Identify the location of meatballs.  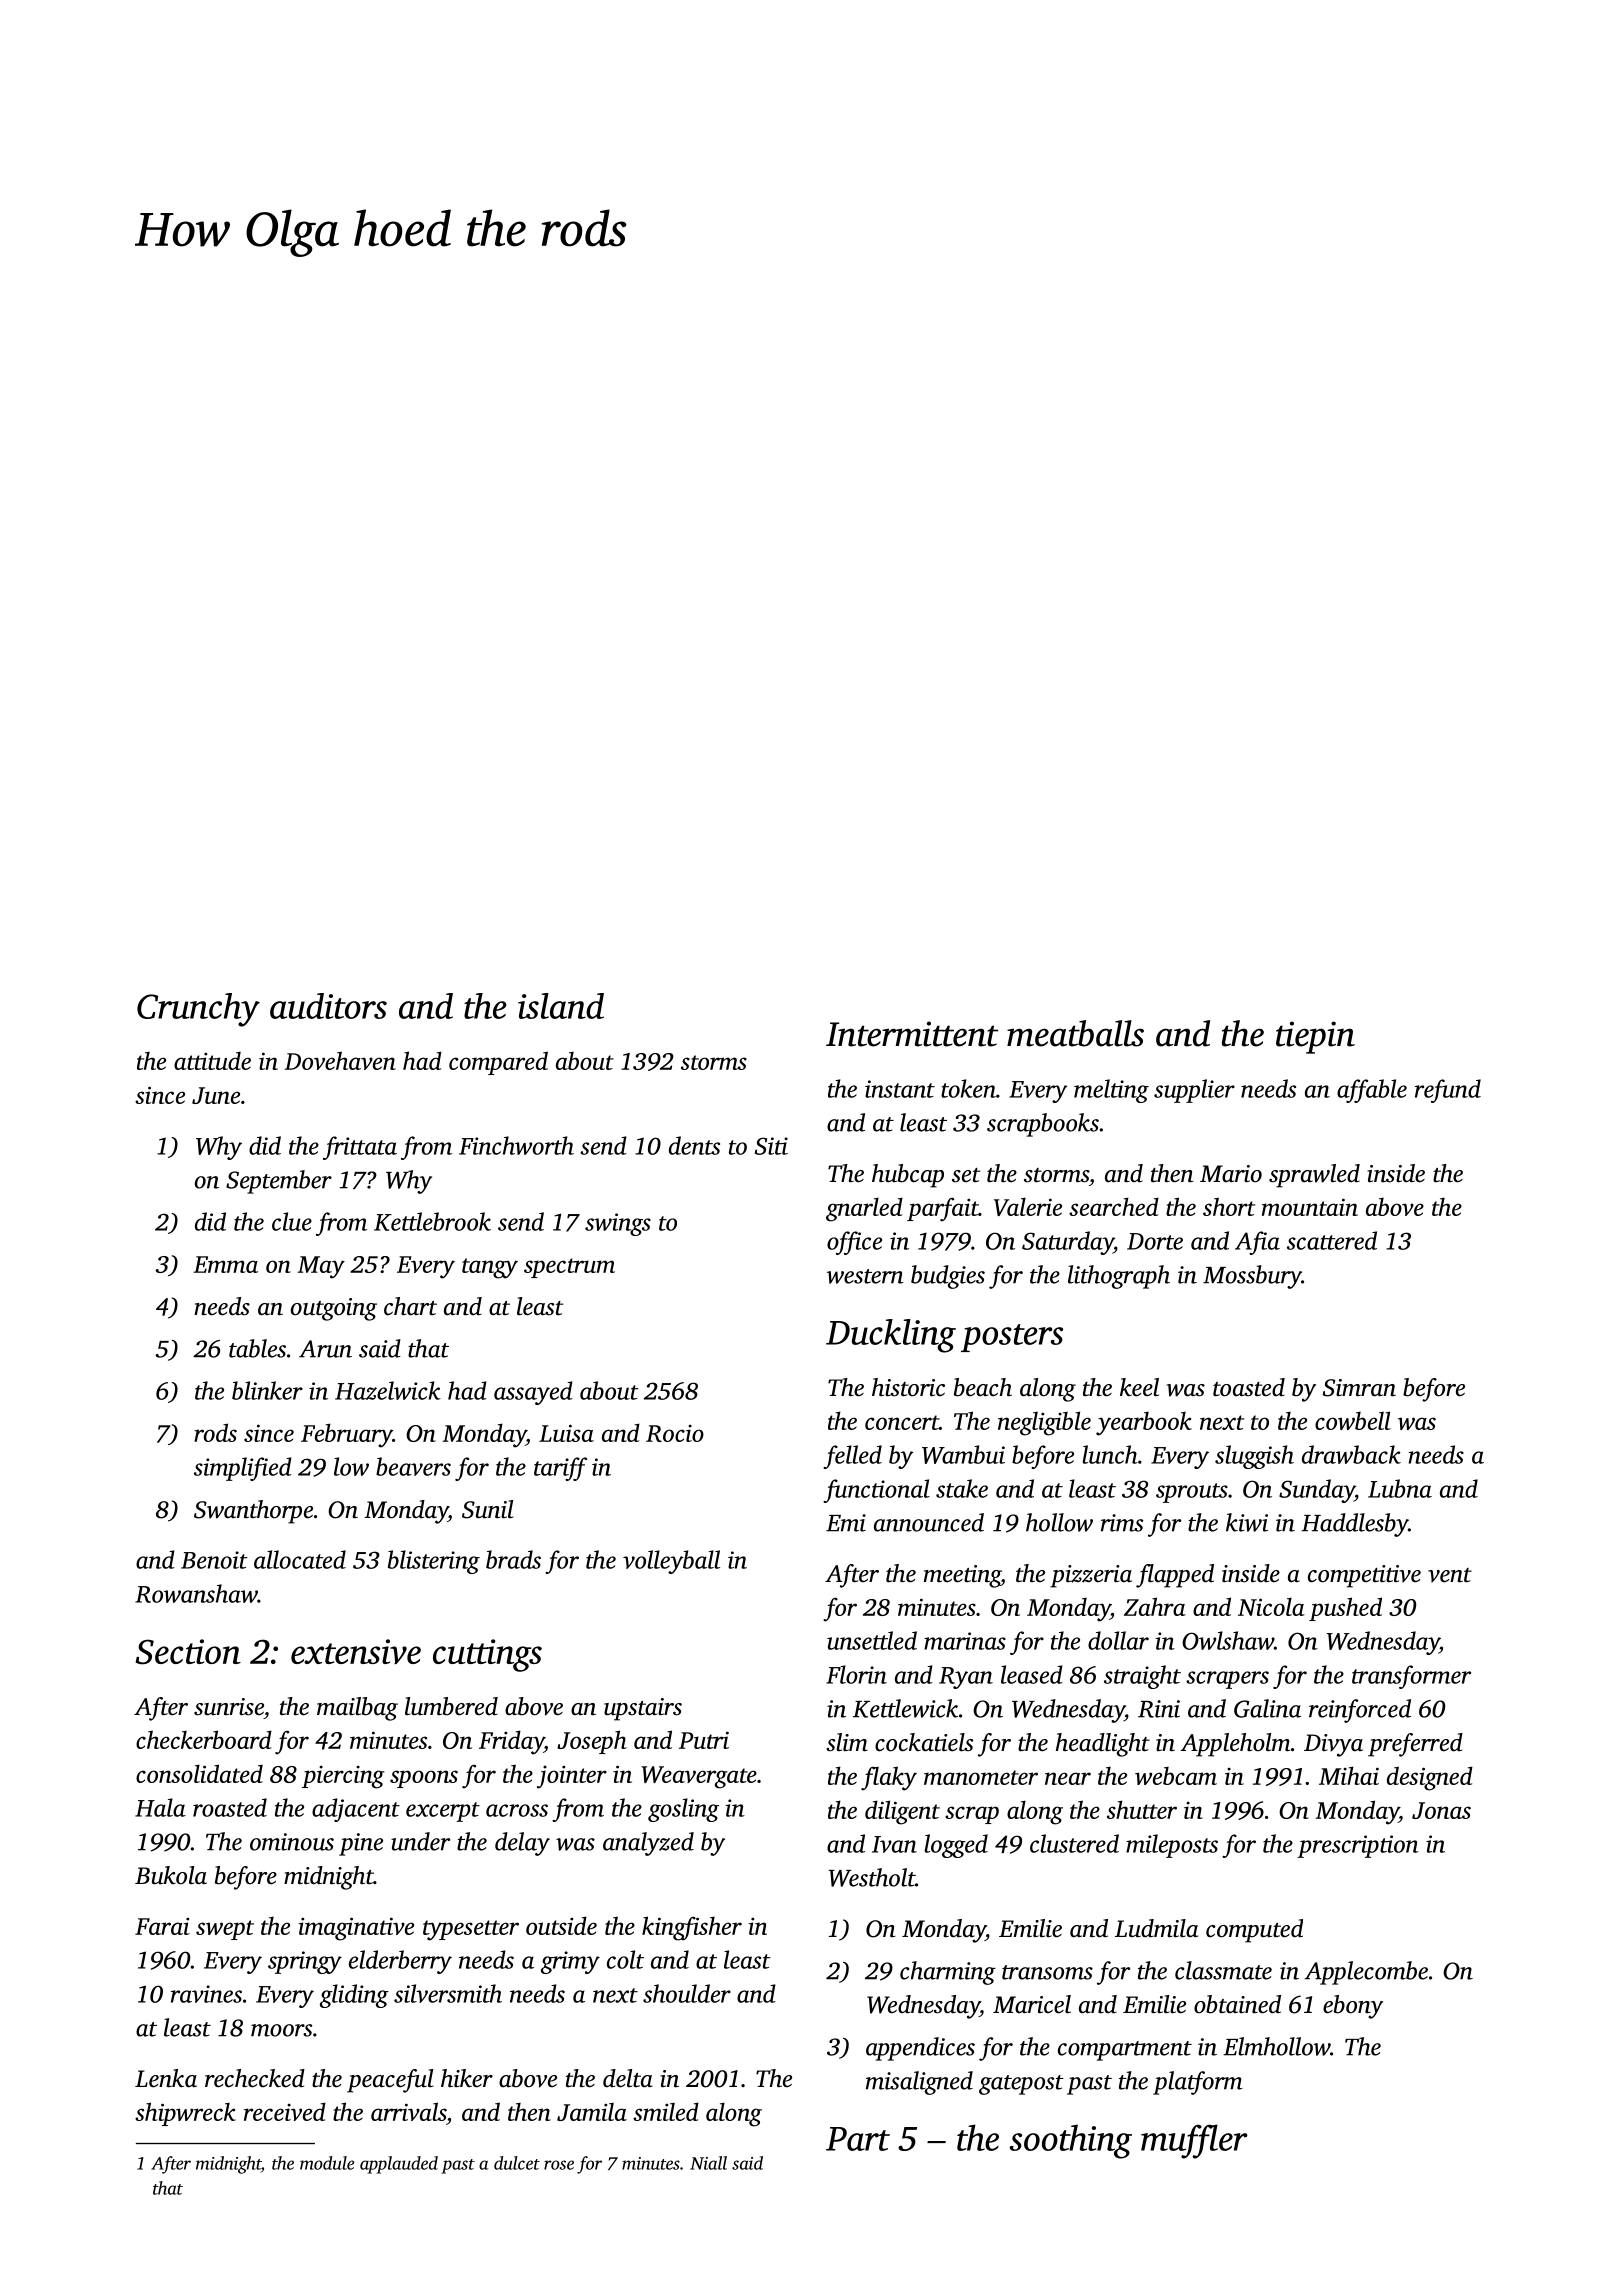
(1075, 1033).
